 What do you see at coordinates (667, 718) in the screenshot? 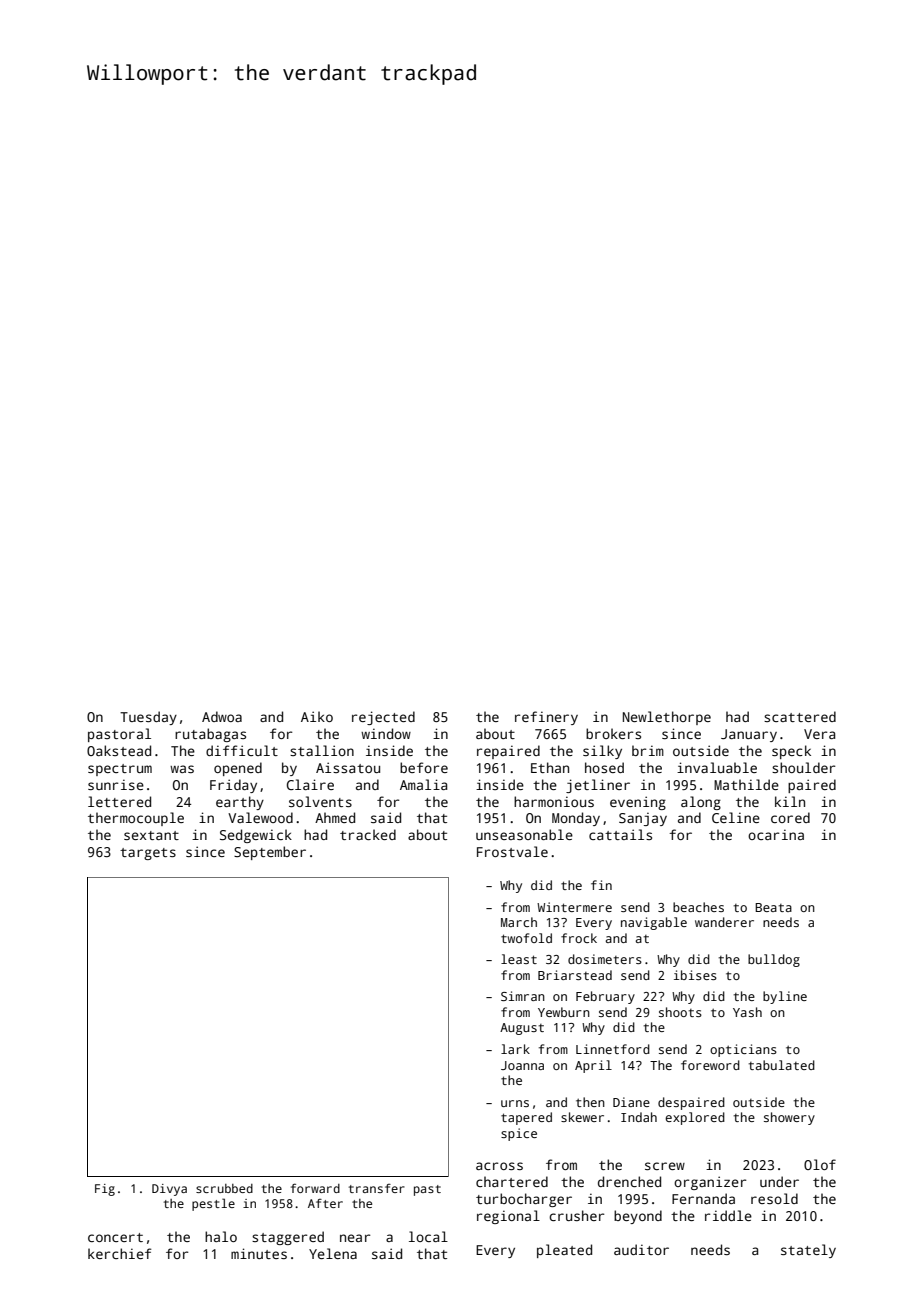
I see `Newlethorpe` at bounding box center [667, 718].
